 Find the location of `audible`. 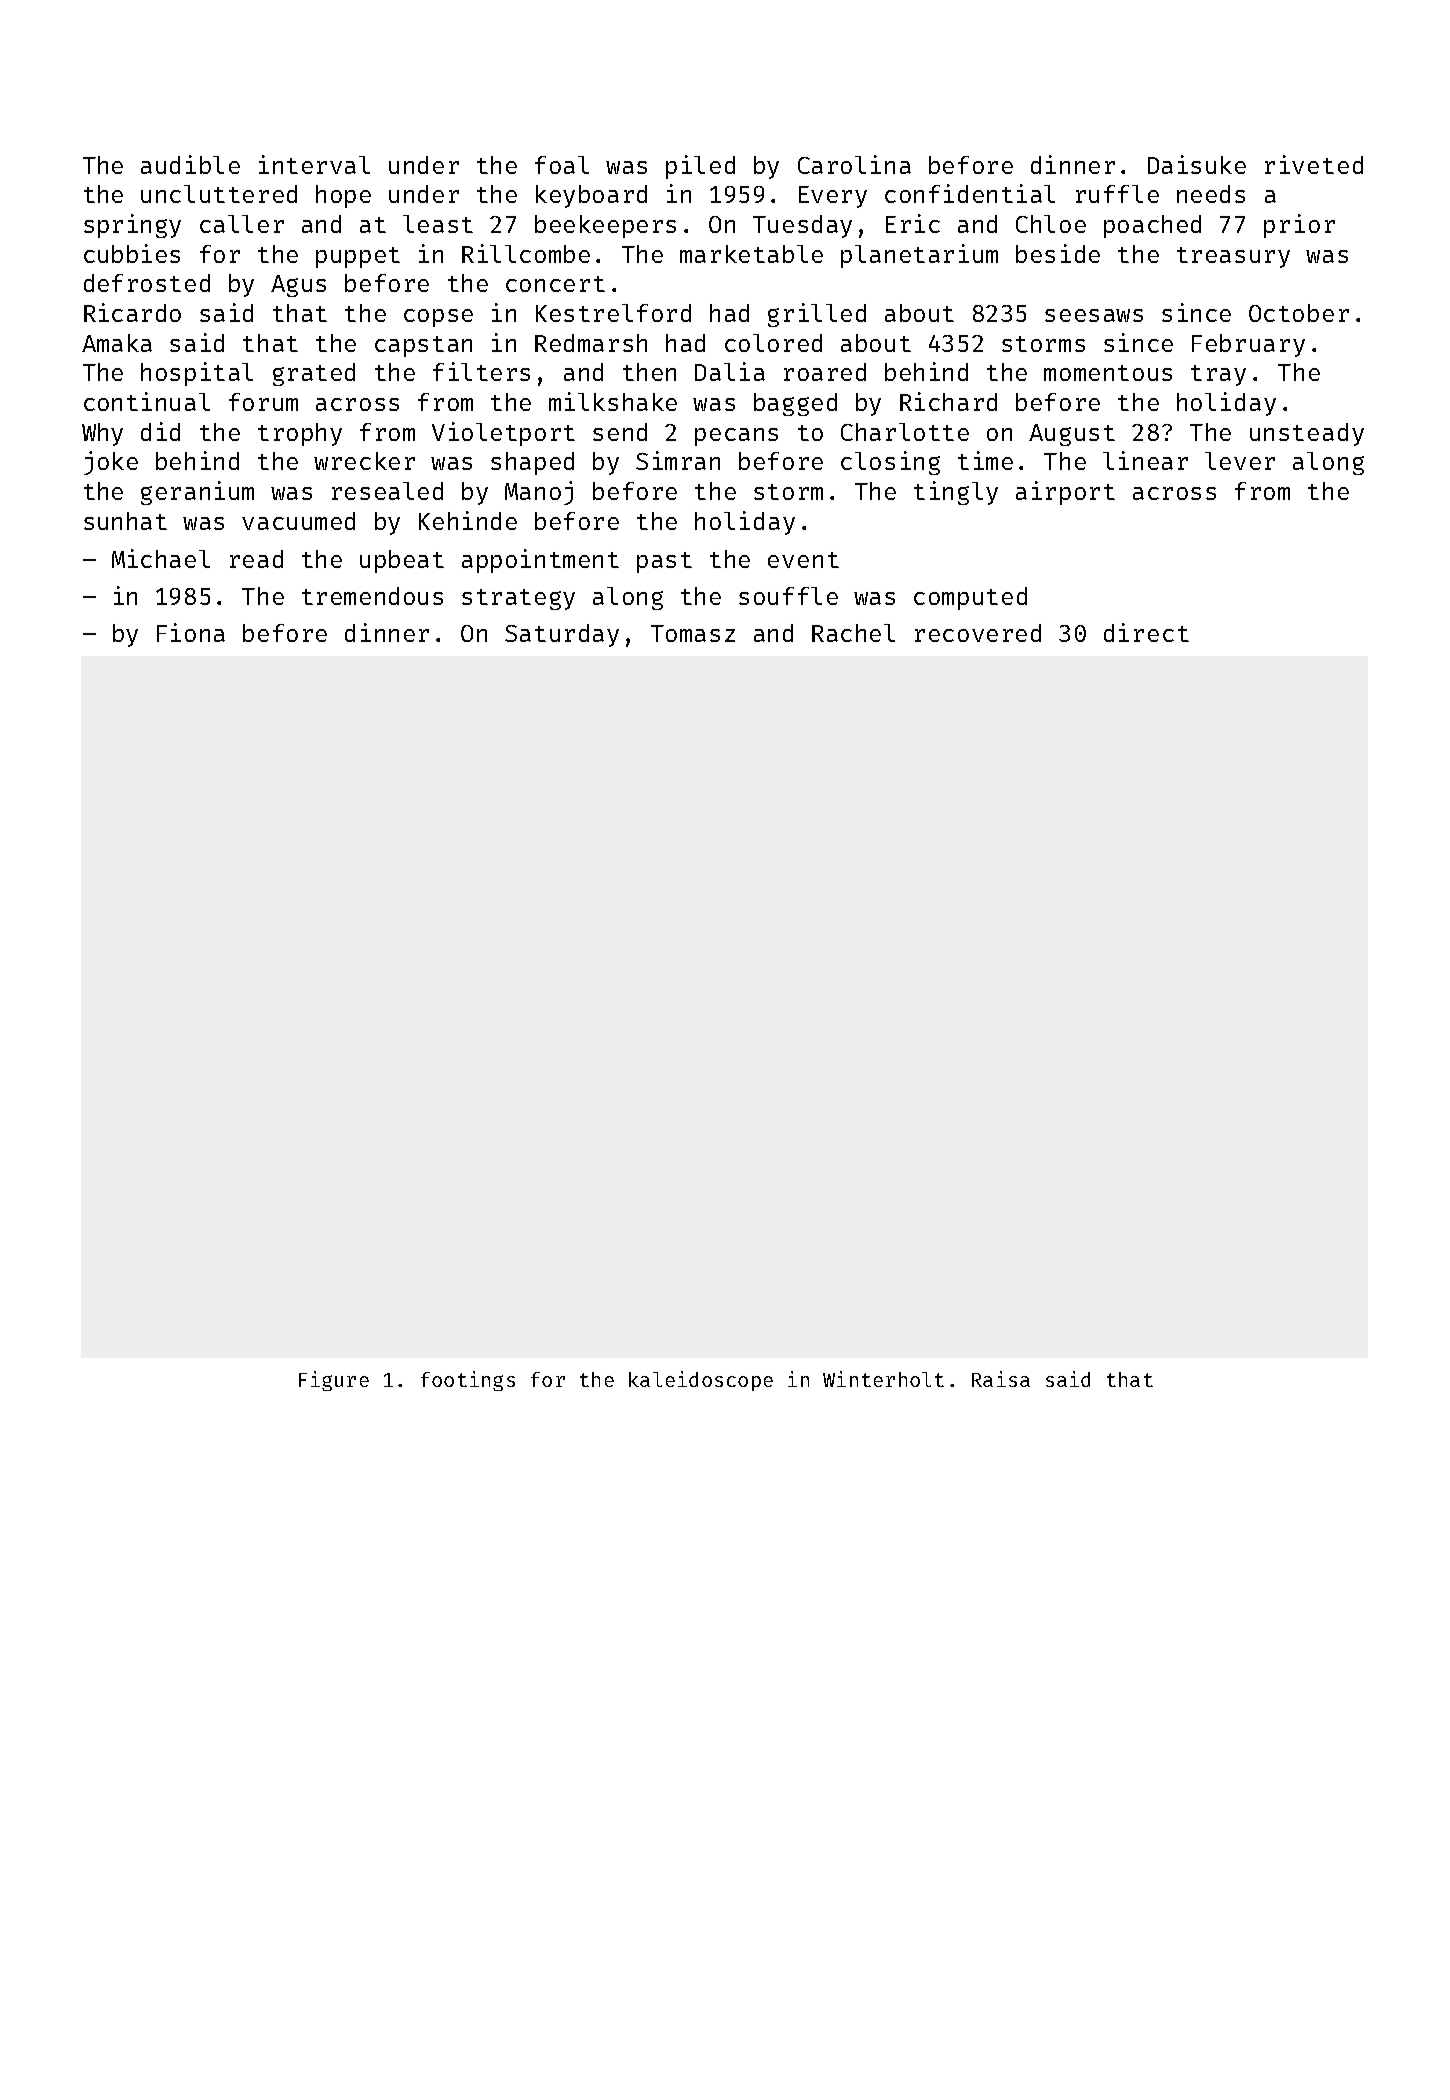

audible is located at coordinates (190, 164).
